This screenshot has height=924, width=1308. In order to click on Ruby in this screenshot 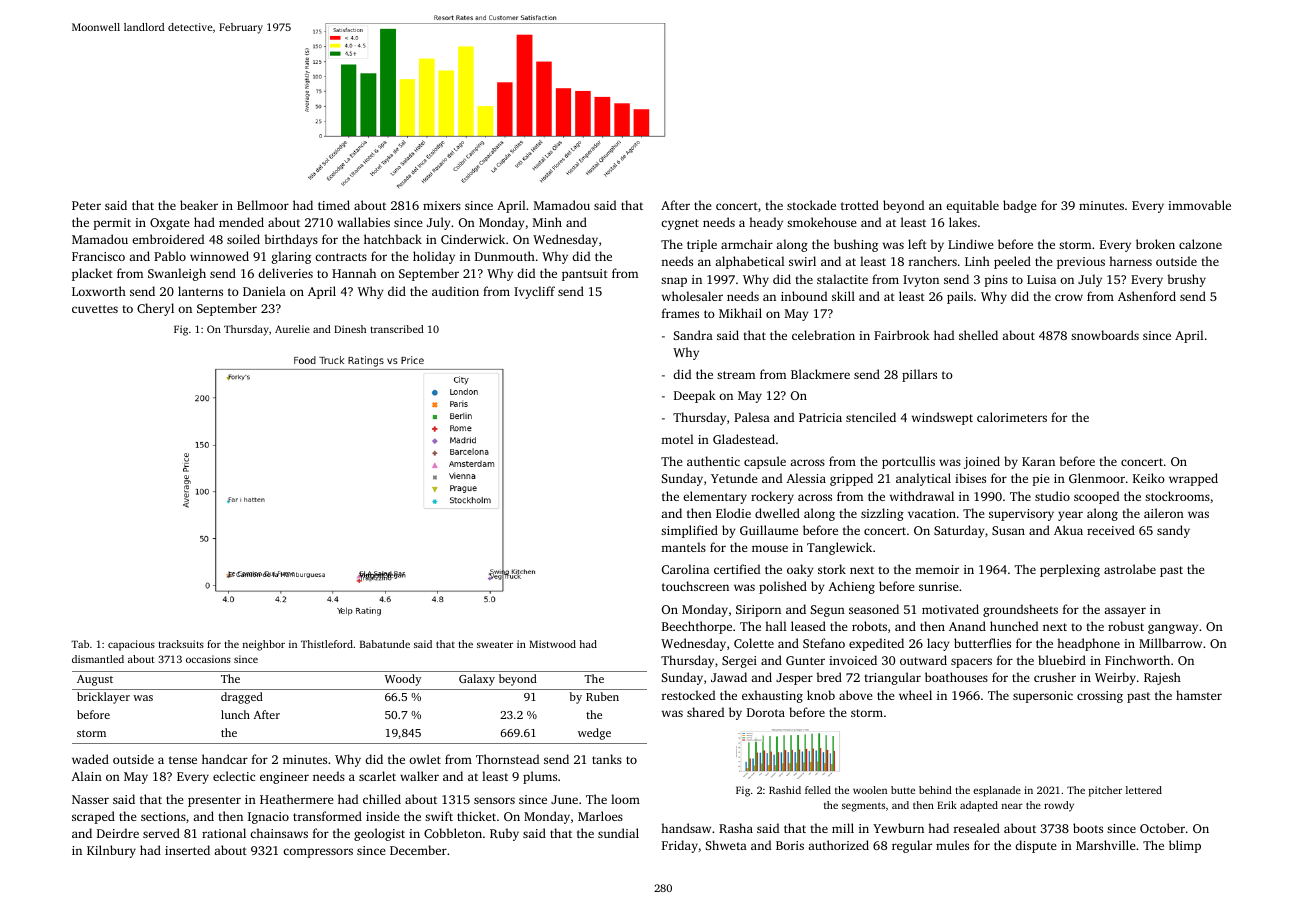, I will do `click(504, 834)`.
